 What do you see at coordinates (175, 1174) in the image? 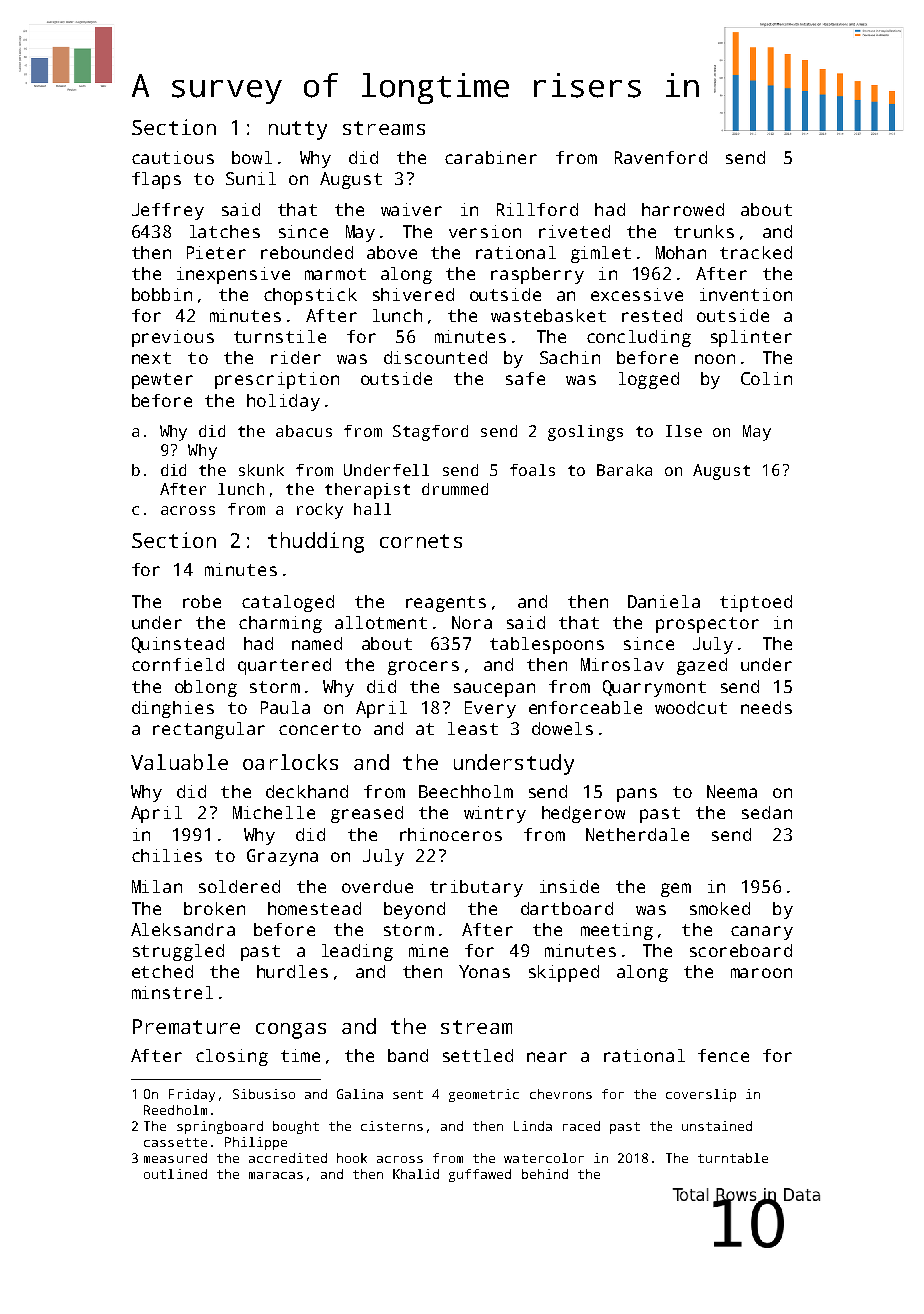
I see `outlined` at bounding box center [175, 1174].
